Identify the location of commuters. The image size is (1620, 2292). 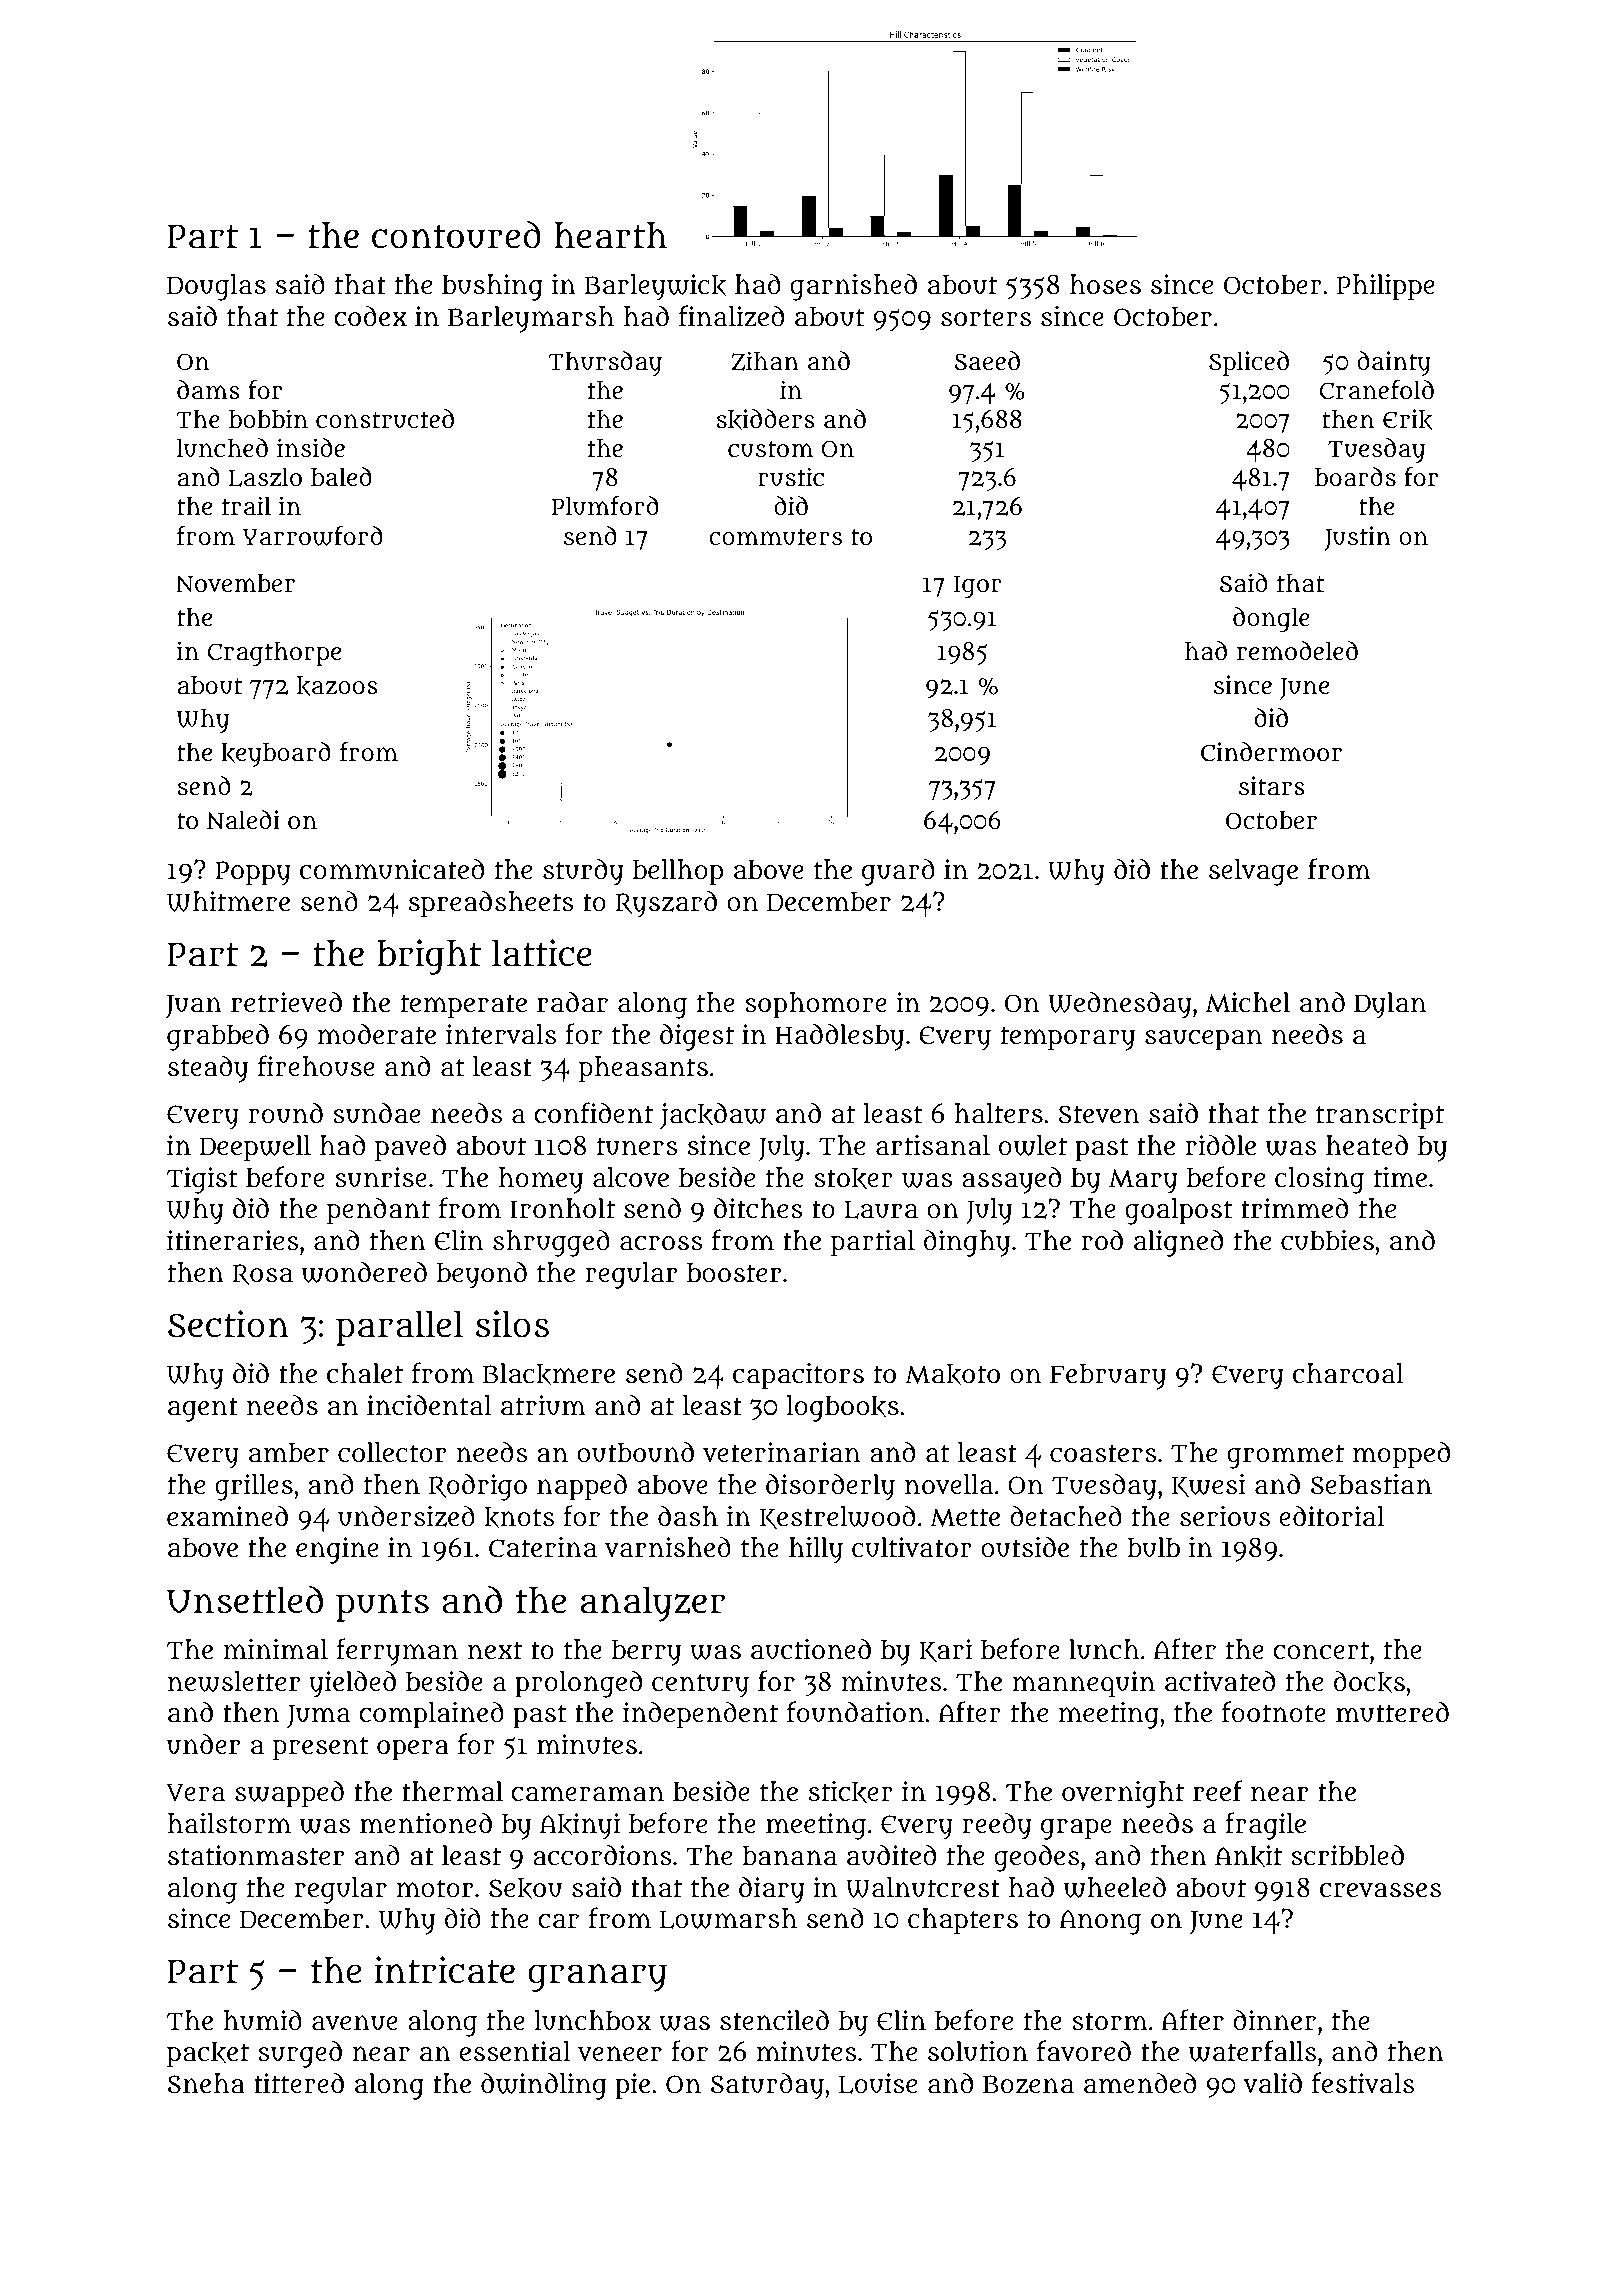
(775, 537).
